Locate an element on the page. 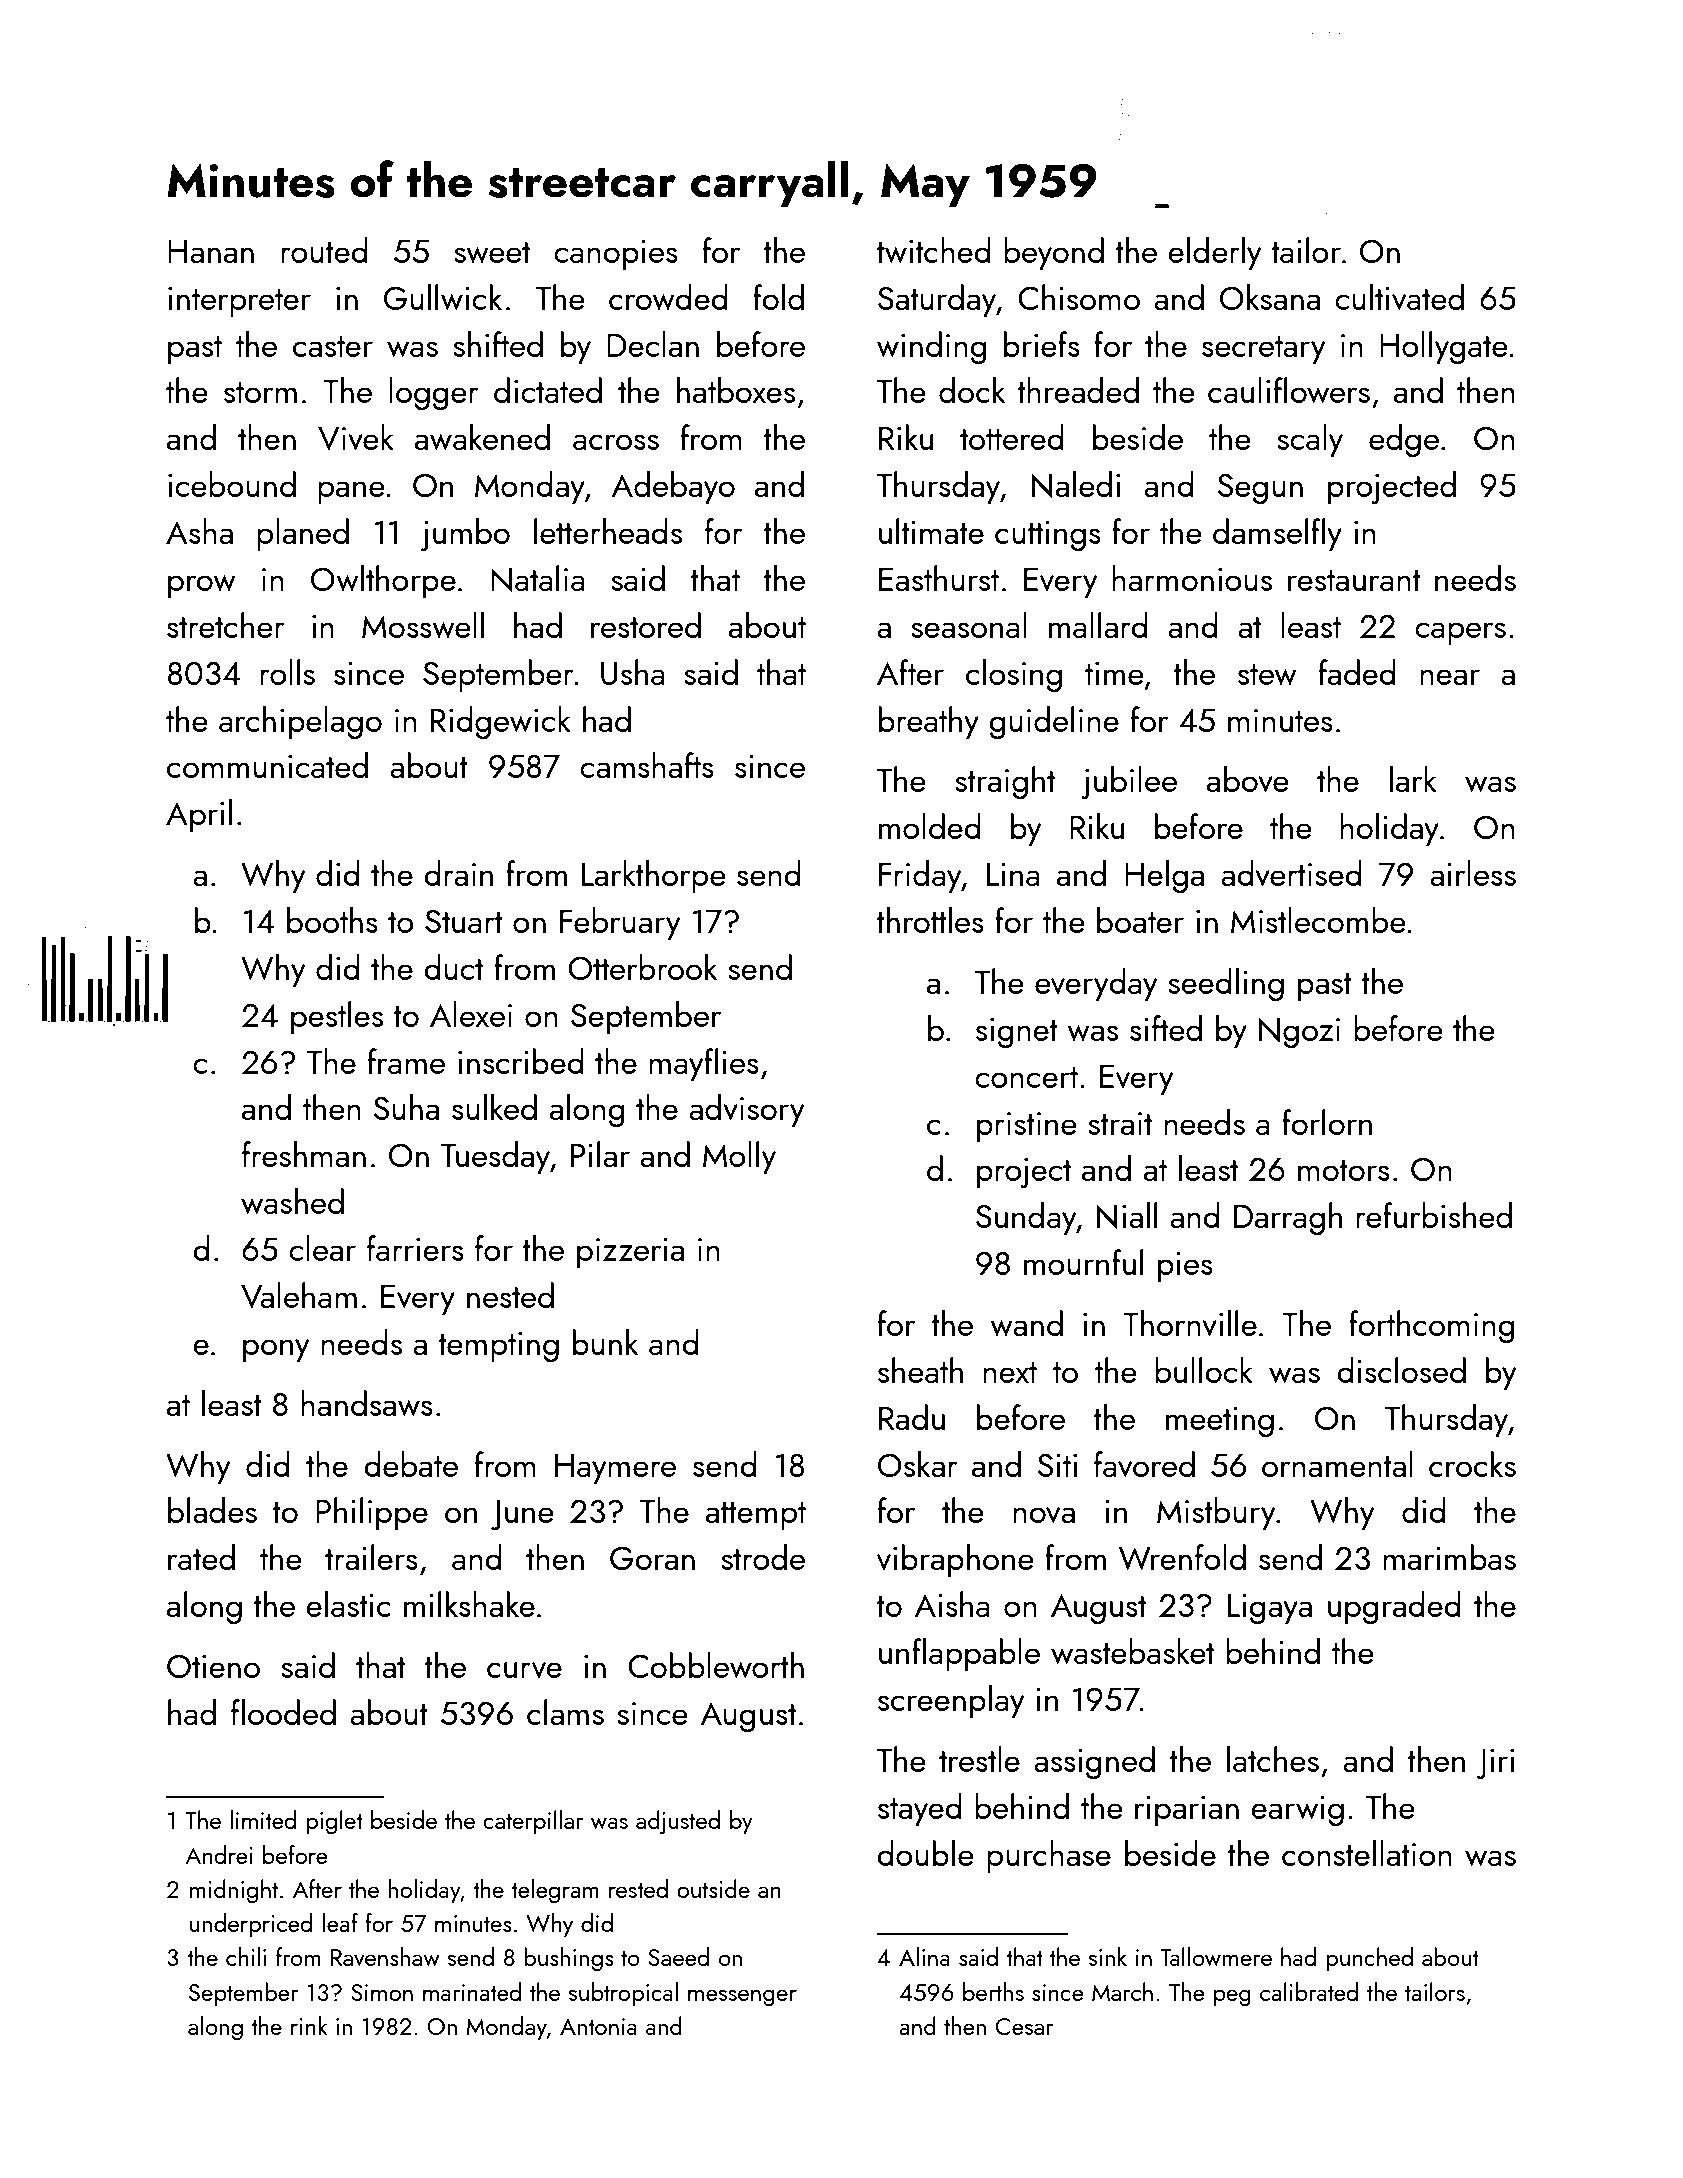  Cesar is located at coordinates (1025, 2026).
